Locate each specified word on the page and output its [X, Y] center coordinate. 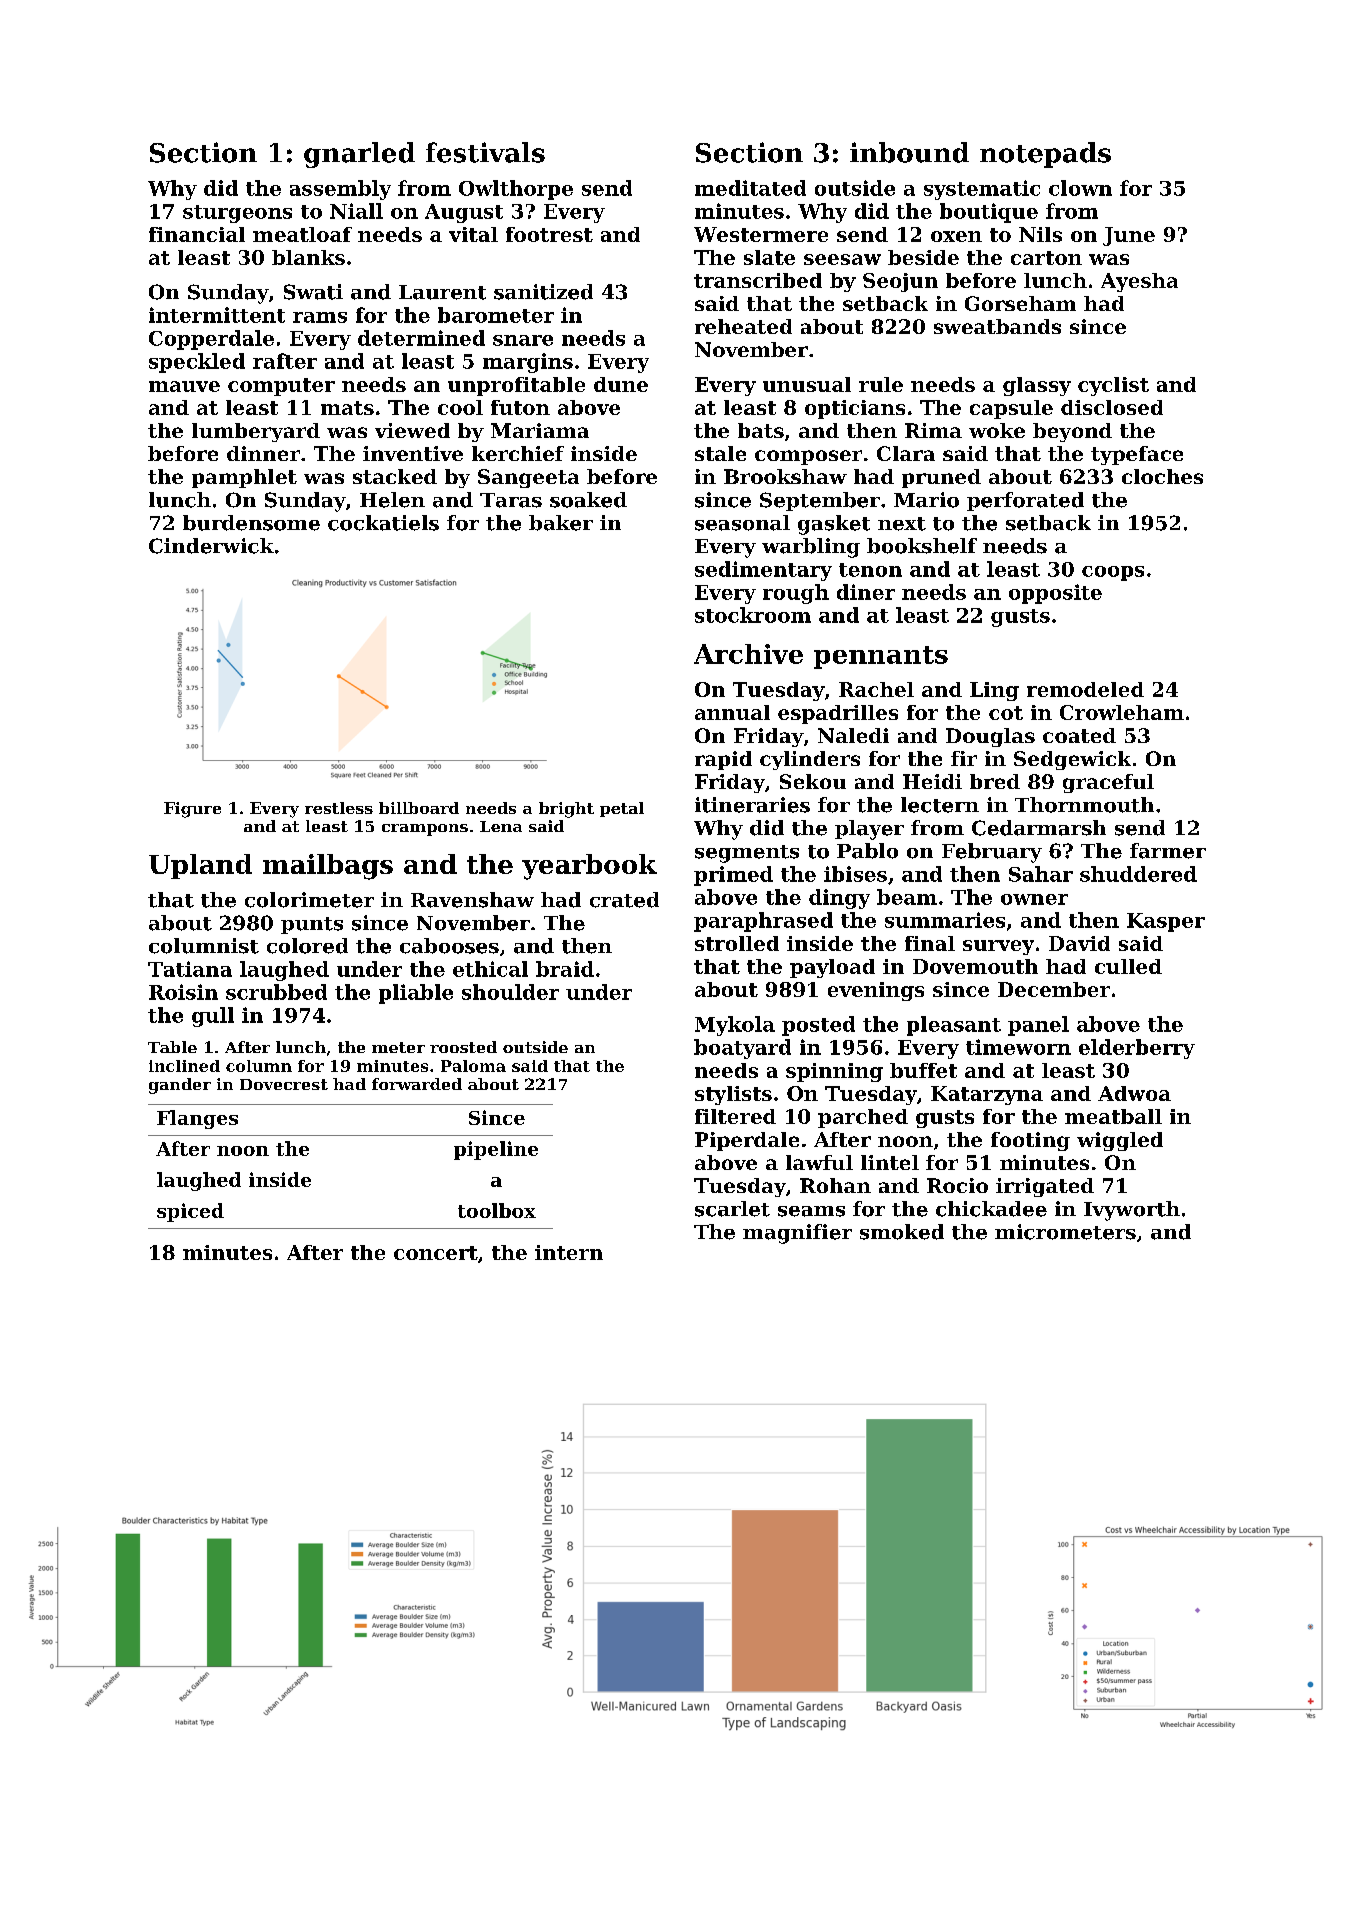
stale [720, 453]
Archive [748, 654]
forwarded [417, 1084]
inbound [909, 152]
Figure [192, 810]
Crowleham [1122, 712]
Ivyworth [1132, 1211]
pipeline [496, 1150]
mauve [184, 386]
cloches [1162, 476]
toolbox [497, 1210]
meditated [750, 188]
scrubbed [276, 992]
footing [1030, 1141]
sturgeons [237, 214]
